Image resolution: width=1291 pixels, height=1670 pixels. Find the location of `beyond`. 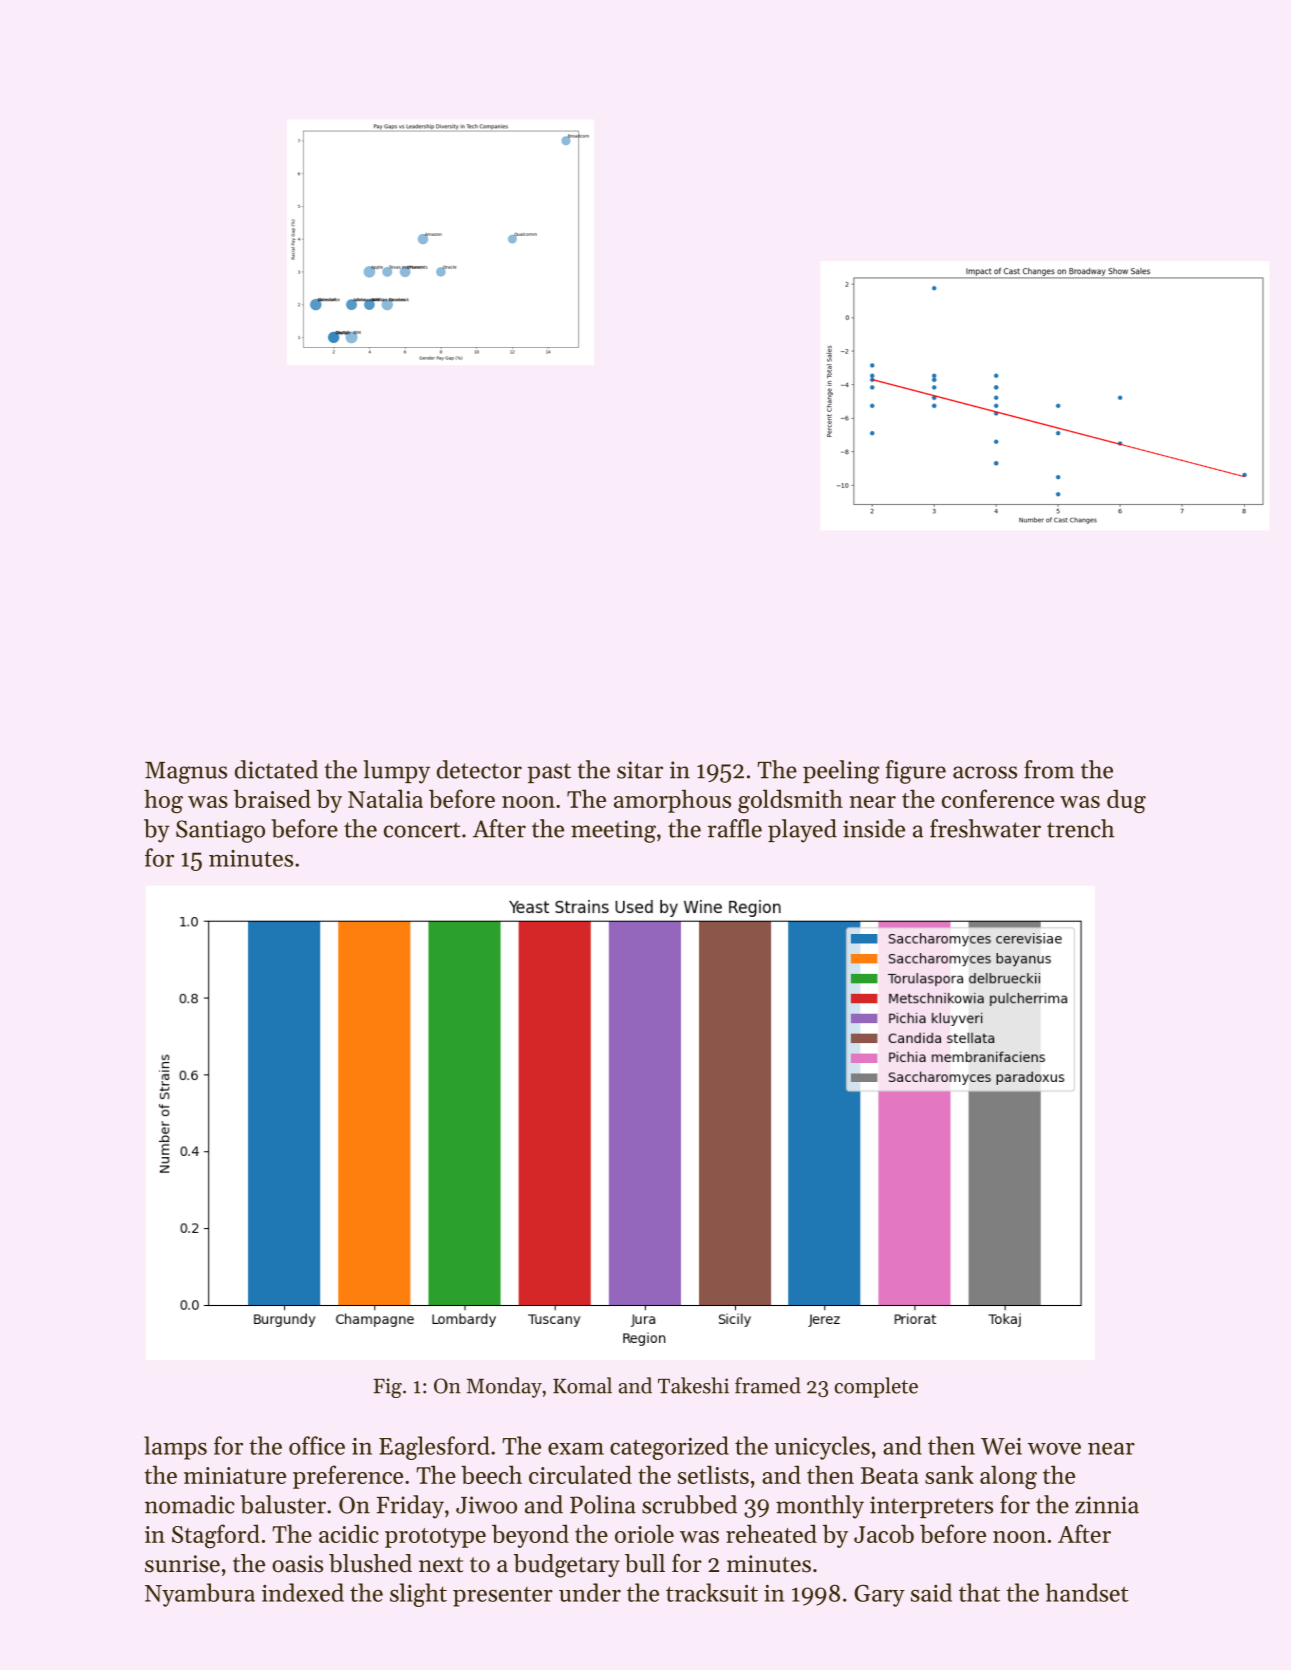

beyond is located at coordinates (530, 1536).
